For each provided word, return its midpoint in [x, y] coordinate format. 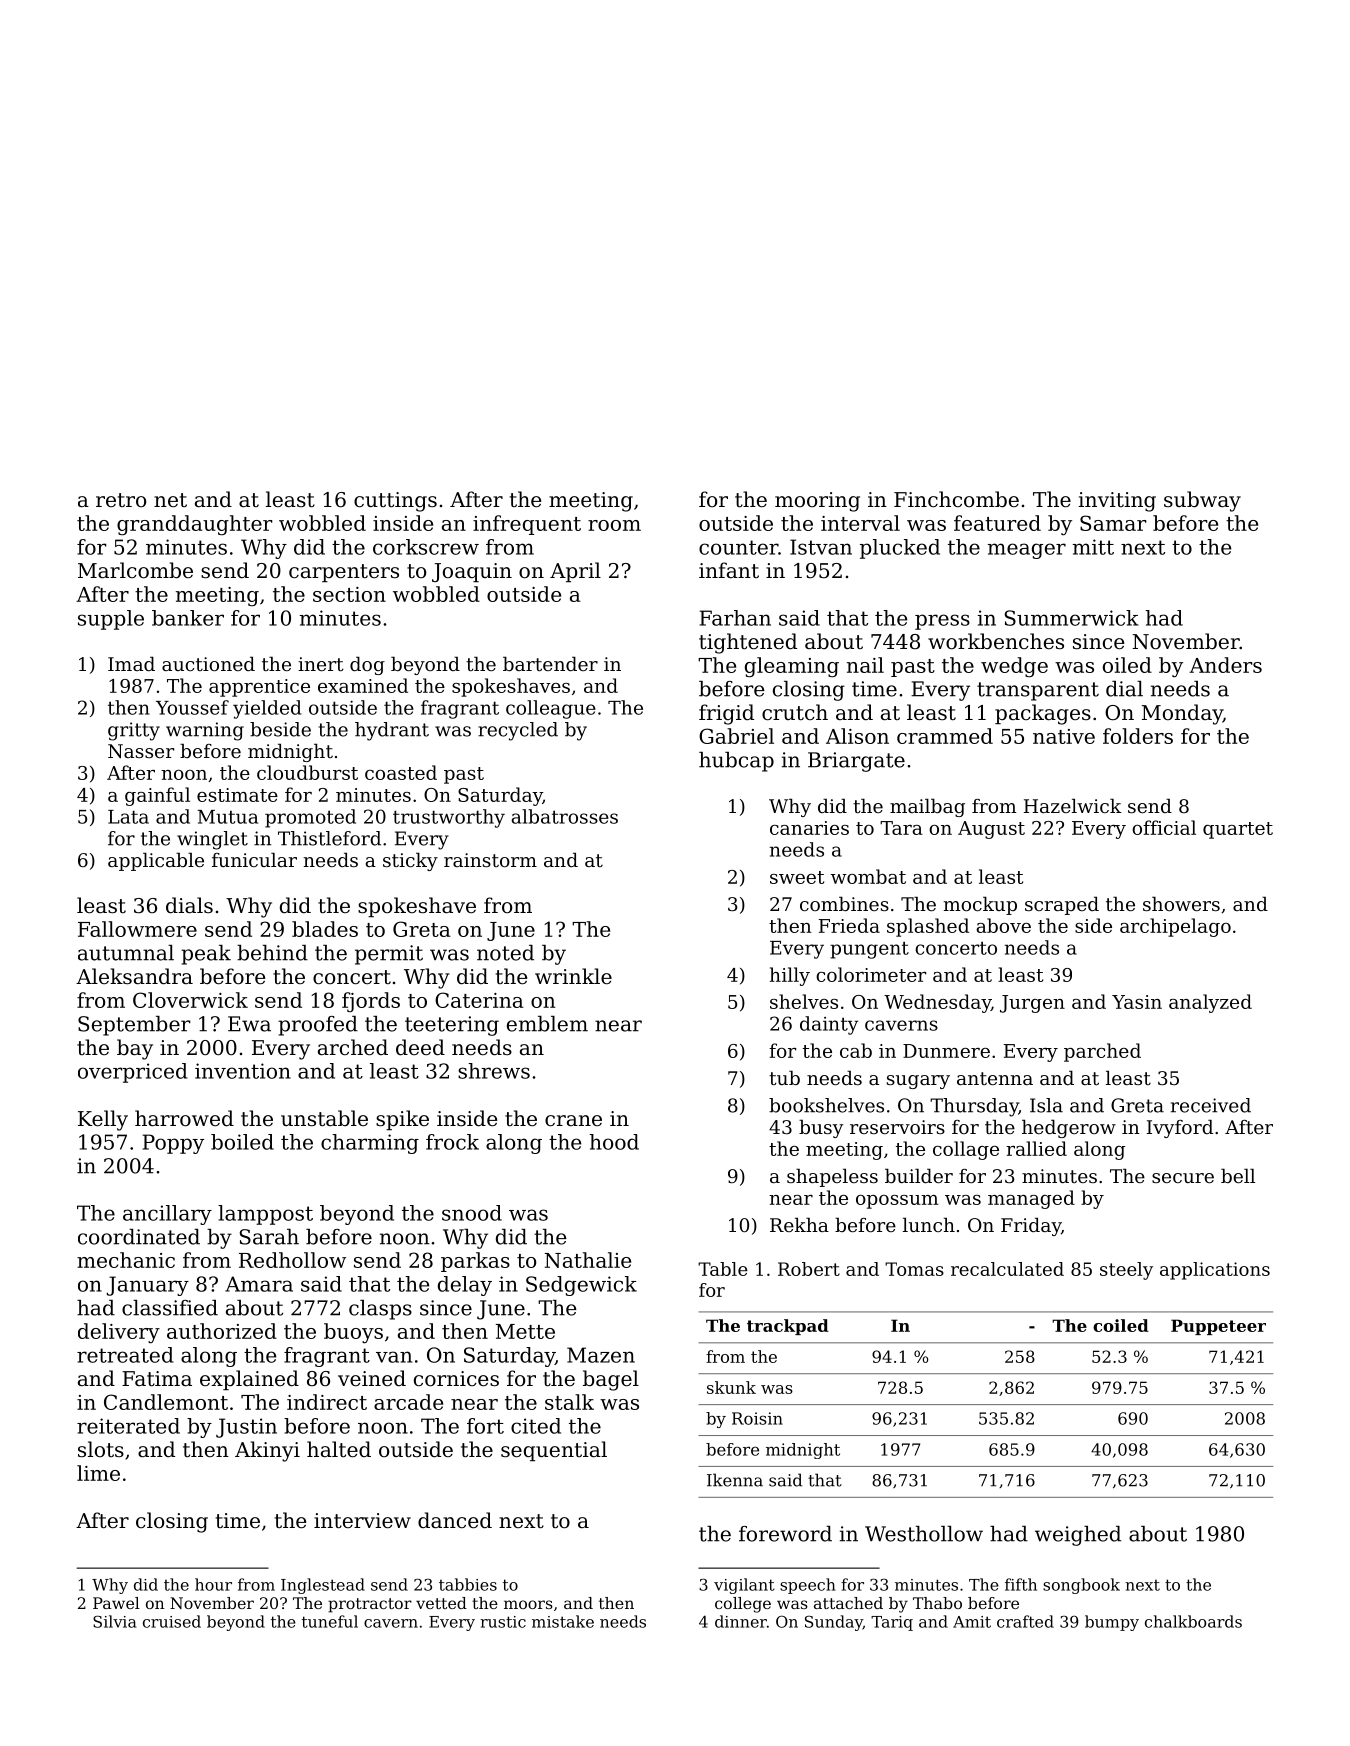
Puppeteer [1218, 1327]
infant [729, 570]
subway [1202, 501]
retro [121, 500]
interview [362, 1521]
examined [363, 685]
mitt [1093, 547]
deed [420, 1047]
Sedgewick [581, 1286]
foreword [785, 1534]
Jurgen [1032, 1004]
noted [505, 953]
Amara [259, 1284]
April [575, 572]
